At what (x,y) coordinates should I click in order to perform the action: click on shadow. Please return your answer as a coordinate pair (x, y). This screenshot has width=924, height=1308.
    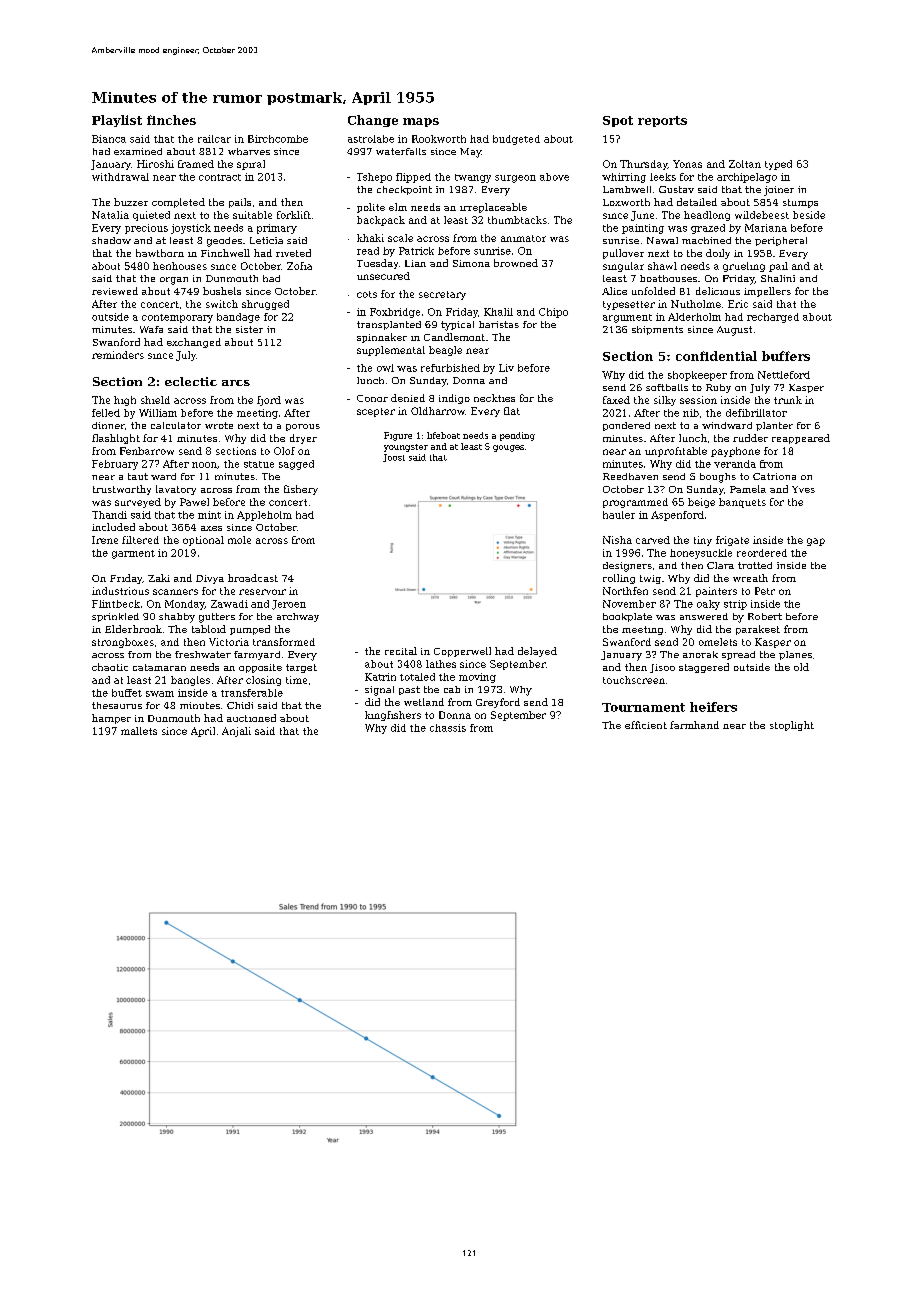
    Looking at the image, I should click on (111, 240).
